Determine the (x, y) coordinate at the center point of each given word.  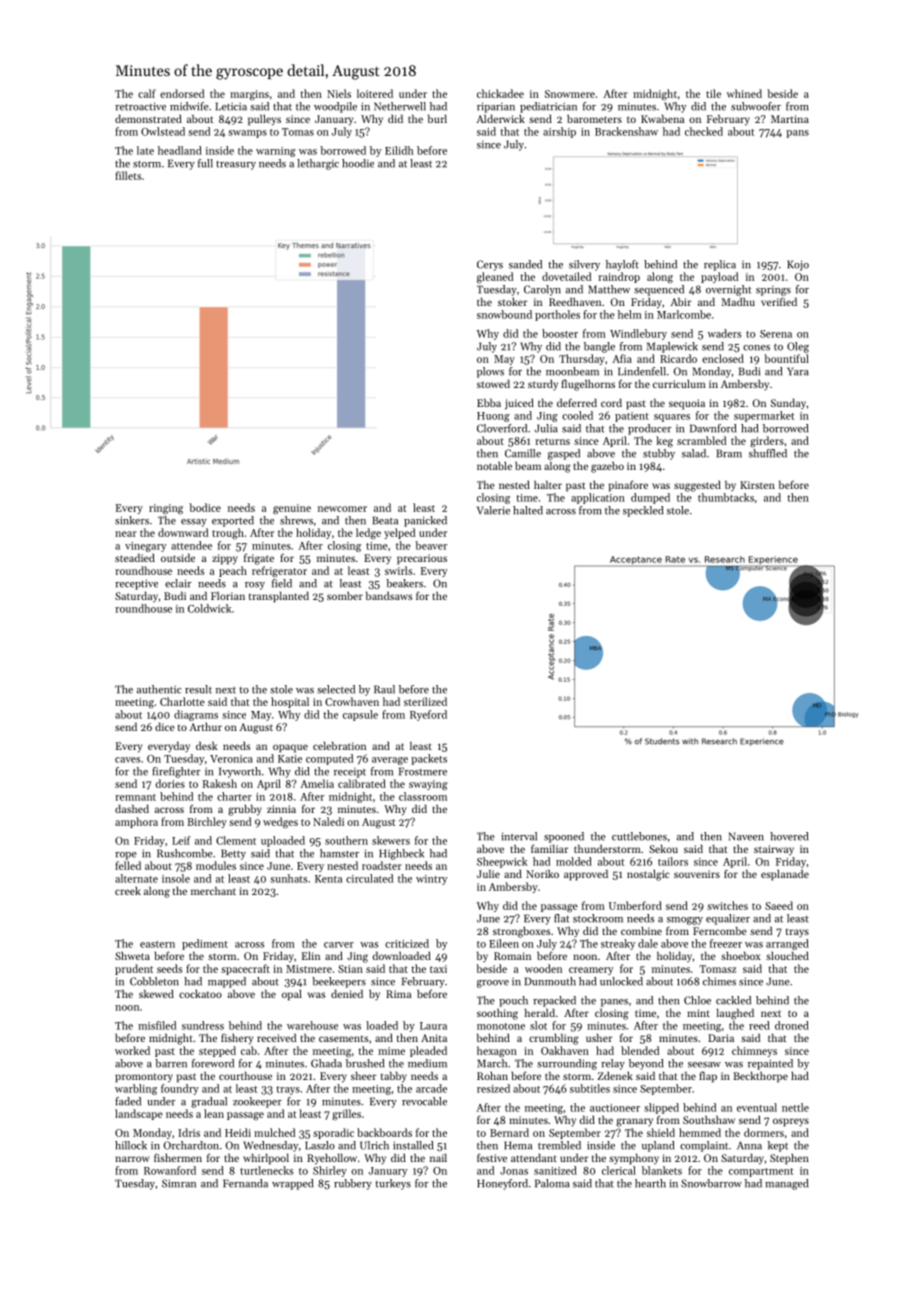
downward (183, 532)
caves (127, 760)
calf (147, 93)
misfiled (157, 1025)
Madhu (738, 302)
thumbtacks (726, 497)
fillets (128, 175)
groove (493, 984)
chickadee (500, 93)
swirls (398, 570)
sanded (525, 264)
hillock (131, 1145)
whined (744, 93)
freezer (726, 943)
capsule (360, 715)
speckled (643, 511)
